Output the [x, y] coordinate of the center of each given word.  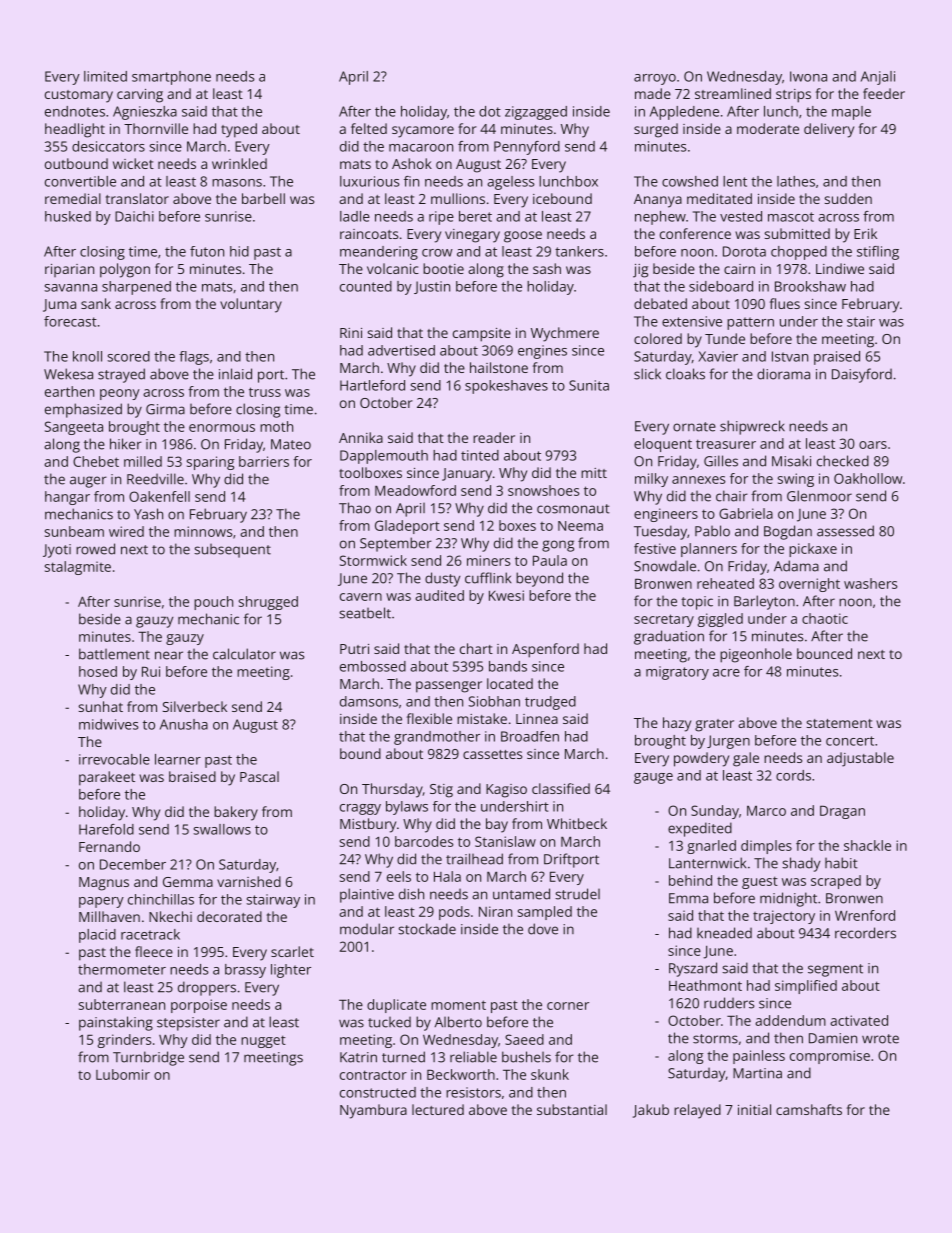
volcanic [393, 268]
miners [489, 560]
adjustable [860, 759]
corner [568, 1006]
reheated [725, 583]
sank [96, 303]
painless [759, 1057]
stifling [878, 253]
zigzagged [536, 113]
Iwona [808, 76]
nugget [263, 1041]
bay [497, 825]
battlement [114, 654]
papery [101, 902]
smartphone [171, 78]
